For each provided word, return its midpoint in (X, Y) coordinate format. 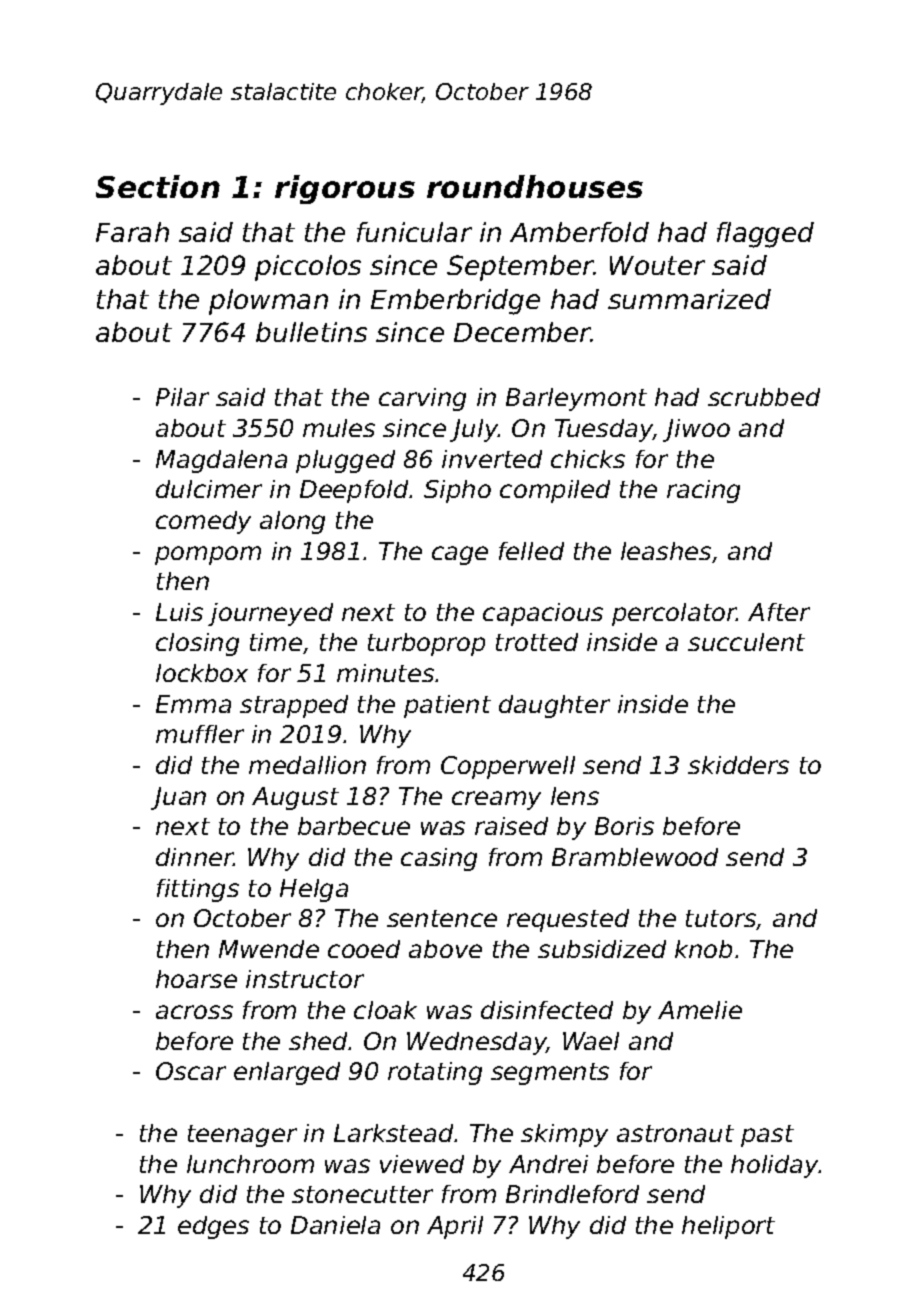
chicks (588, 459)
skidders (738, 765)
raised (511, 826)
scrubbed (764, 397)
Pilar (182, 397)
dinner (195, 857)
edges (213, 1227)
